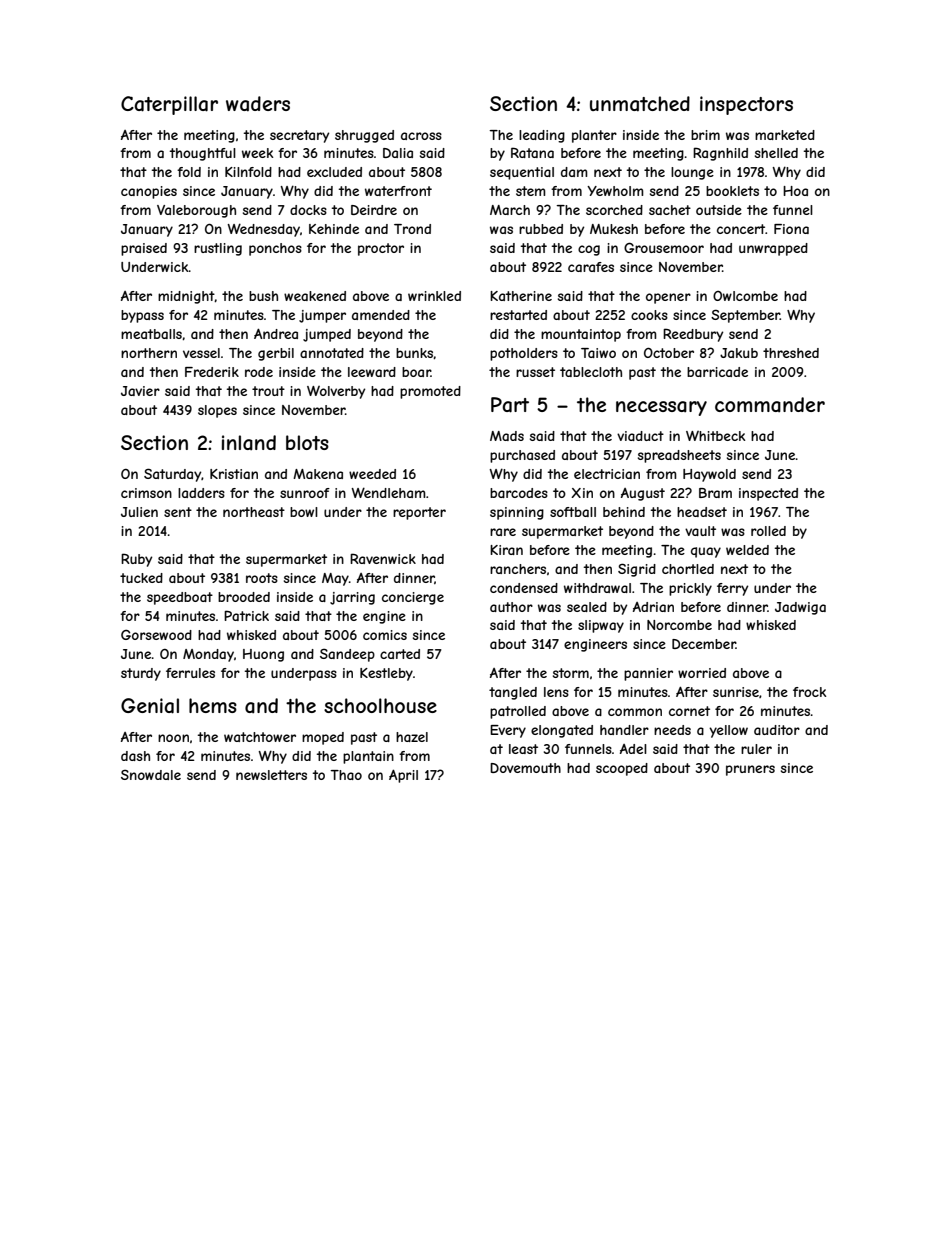 This document has width=952, height=1233. I want to click on spreadsheets, so click(679, 456).
